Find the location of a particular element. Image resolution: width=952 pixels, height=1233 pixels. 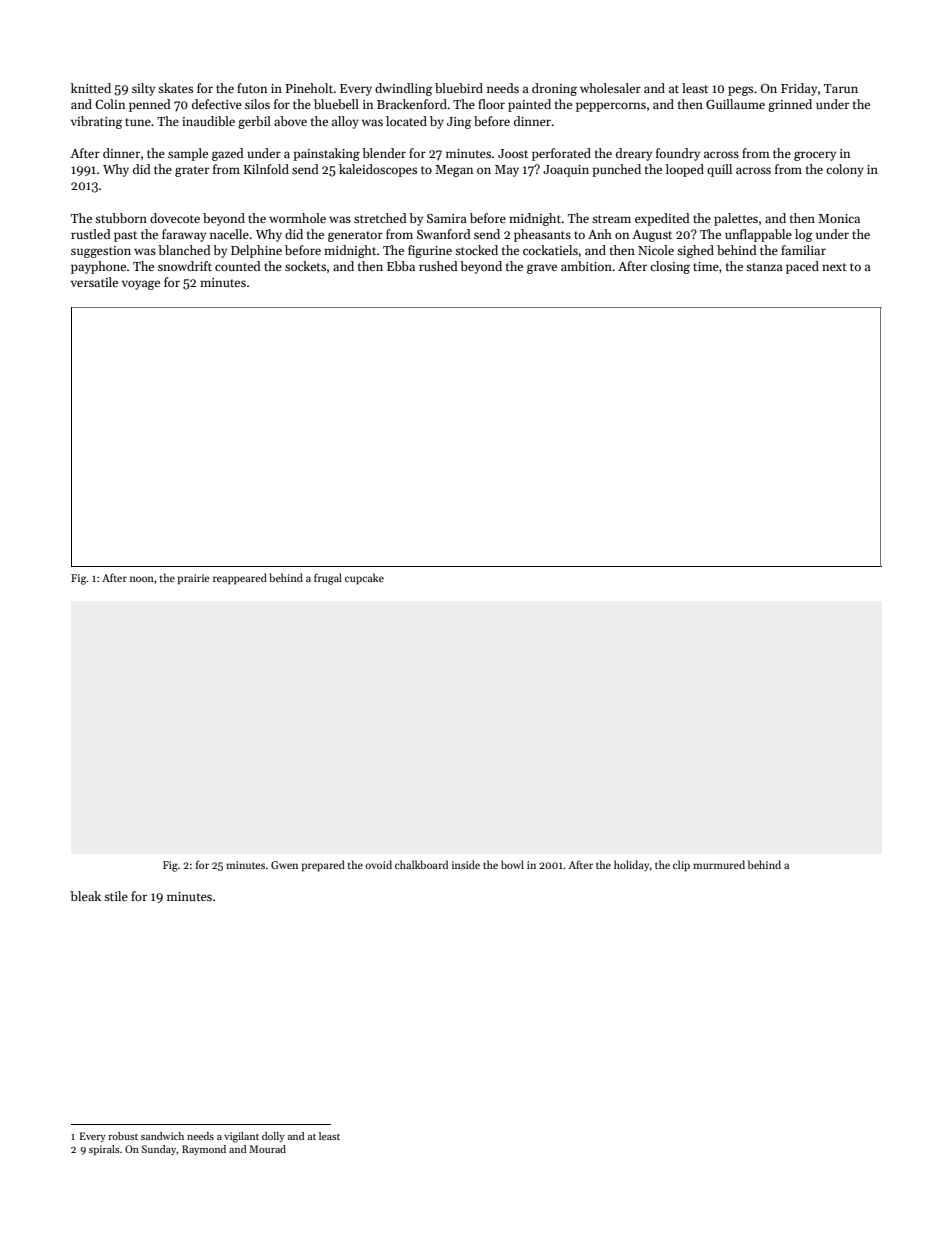

prairie is located at coordinates (194, 579).
